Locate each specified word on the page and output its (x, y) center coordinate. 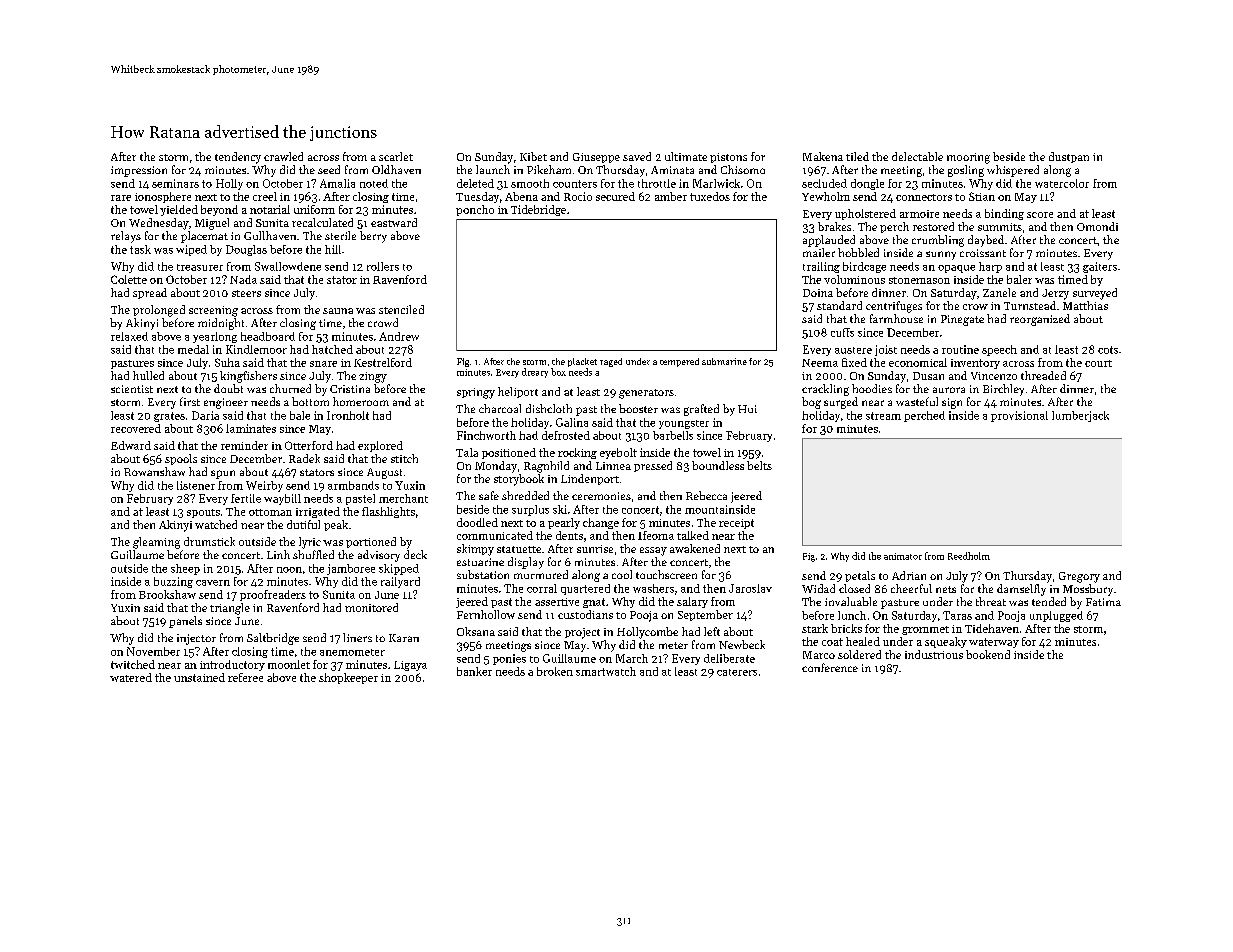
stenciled (401, 309)
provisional (1019, 416)
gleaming (156, 543)
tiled (857, 156)
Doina (818, 293)
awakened (695, 548)
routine (960, 349)
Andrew (399, 336)
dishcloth (549, 408)
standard (839, 305)
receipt (736, 524)
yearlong (215, 337)
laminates (251, 428)
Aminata (672, 170)
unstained (199, 677)
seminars (175, 183)
